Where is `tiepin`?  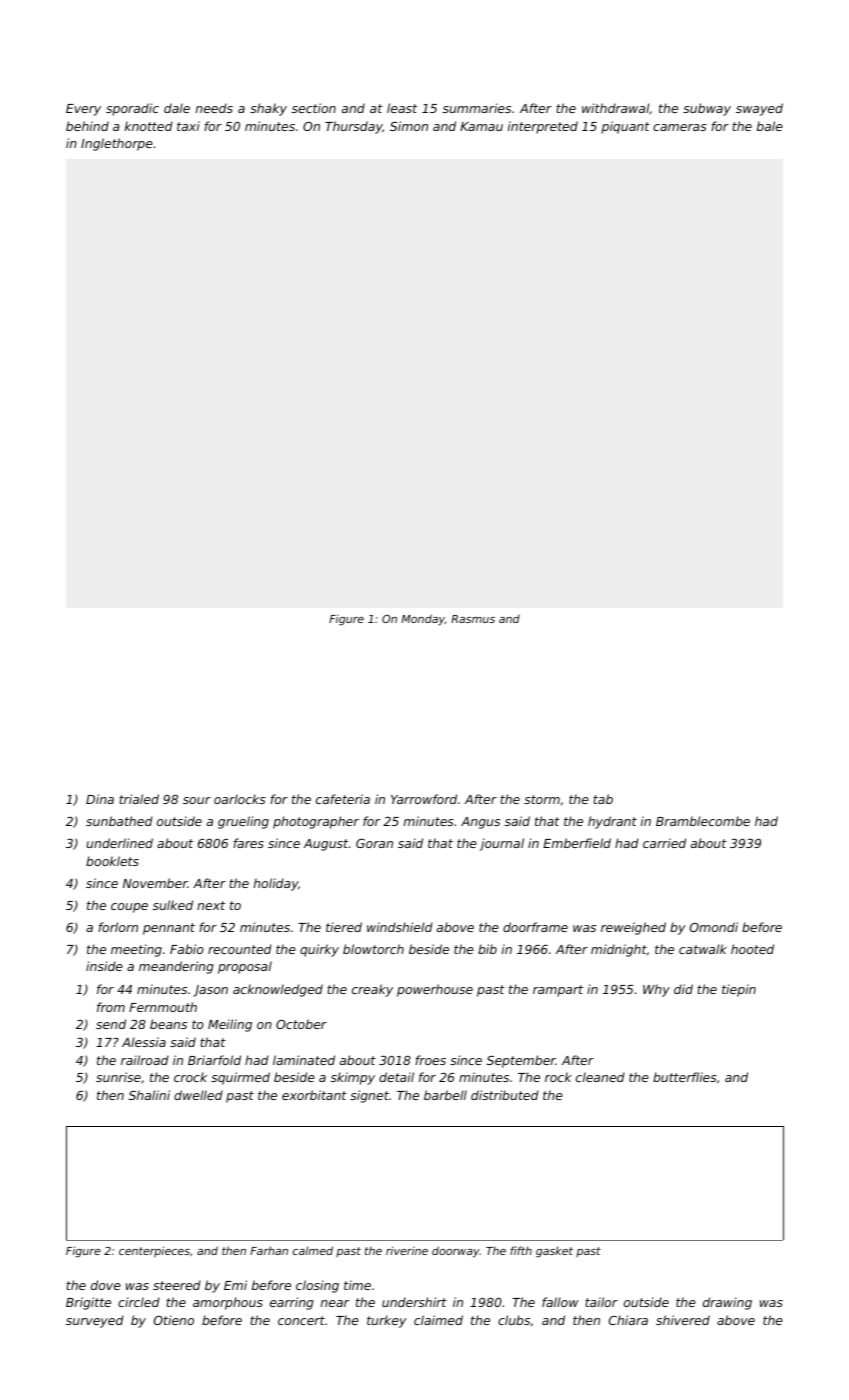 tiepin is located at coordinates (739, 990).
